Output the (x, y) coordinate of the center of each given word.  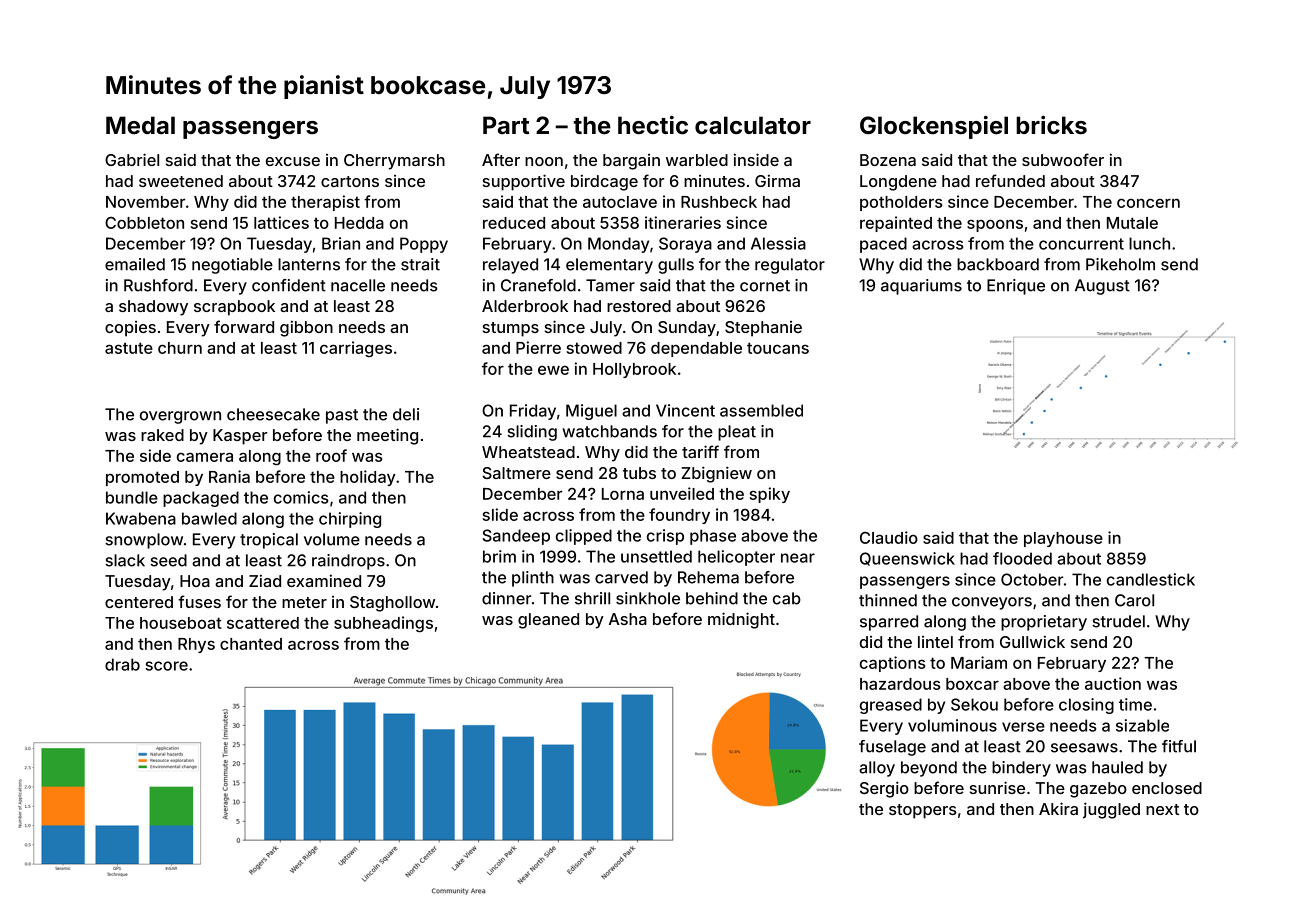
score (166, 666)
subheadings (383, 624)
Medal (140, 125)
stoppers (923, 811)
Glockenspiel (934, 127)
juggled (1111, 810)
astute (129, 348)
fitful (1179, 746)
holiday (368, 478)
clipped (584, 537)
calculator (753, 125)
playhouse (1063, 539)
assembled (761, 410)
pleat (737, 433)
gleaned (548, 621)
